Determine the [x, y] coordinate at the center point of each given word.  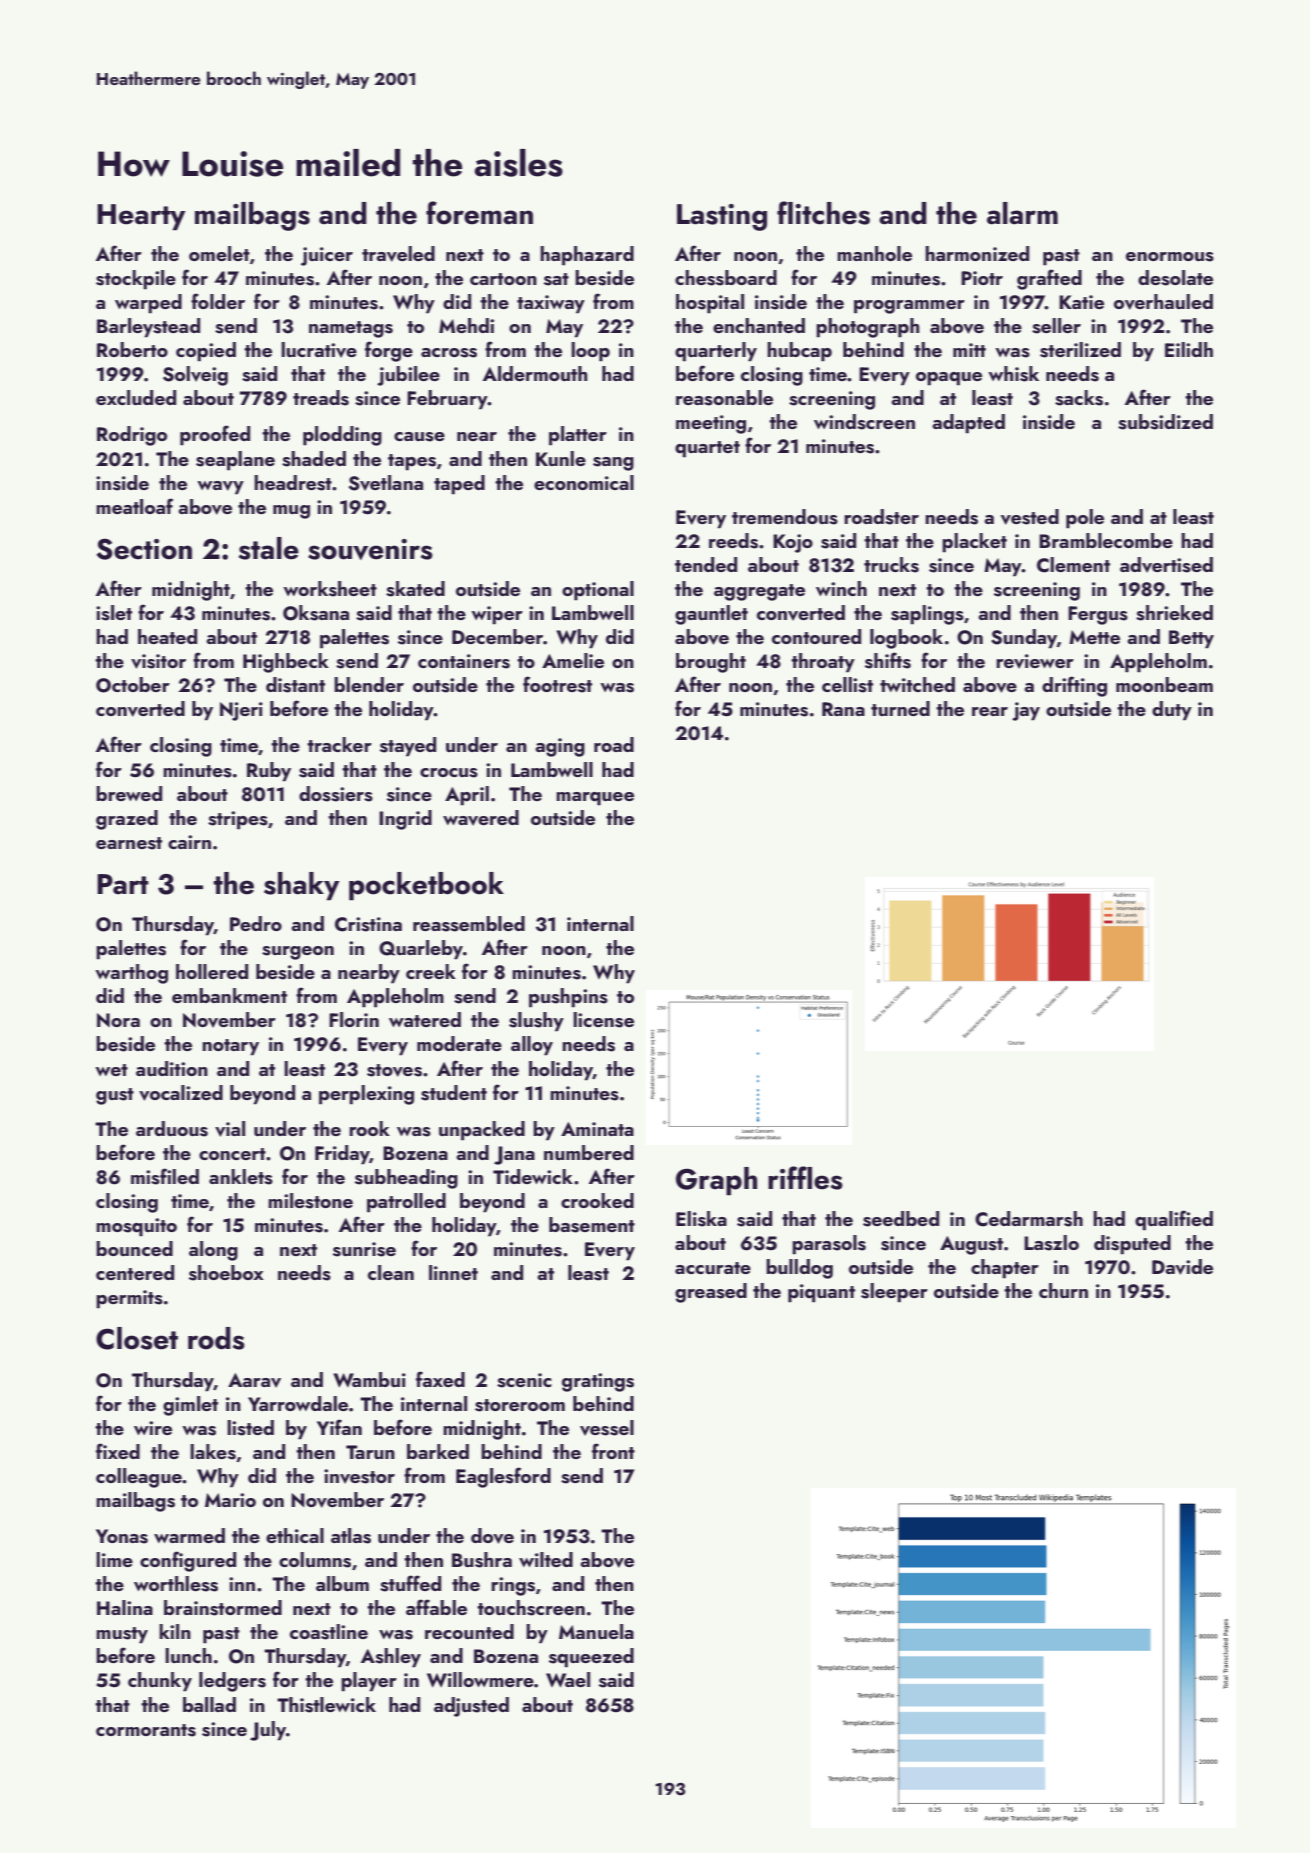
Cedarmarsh [1029, 1219]
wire [153, 1428]
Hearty [141, 217]
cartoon [503, 279]
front [613, 1451]
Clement [1073, 565]
